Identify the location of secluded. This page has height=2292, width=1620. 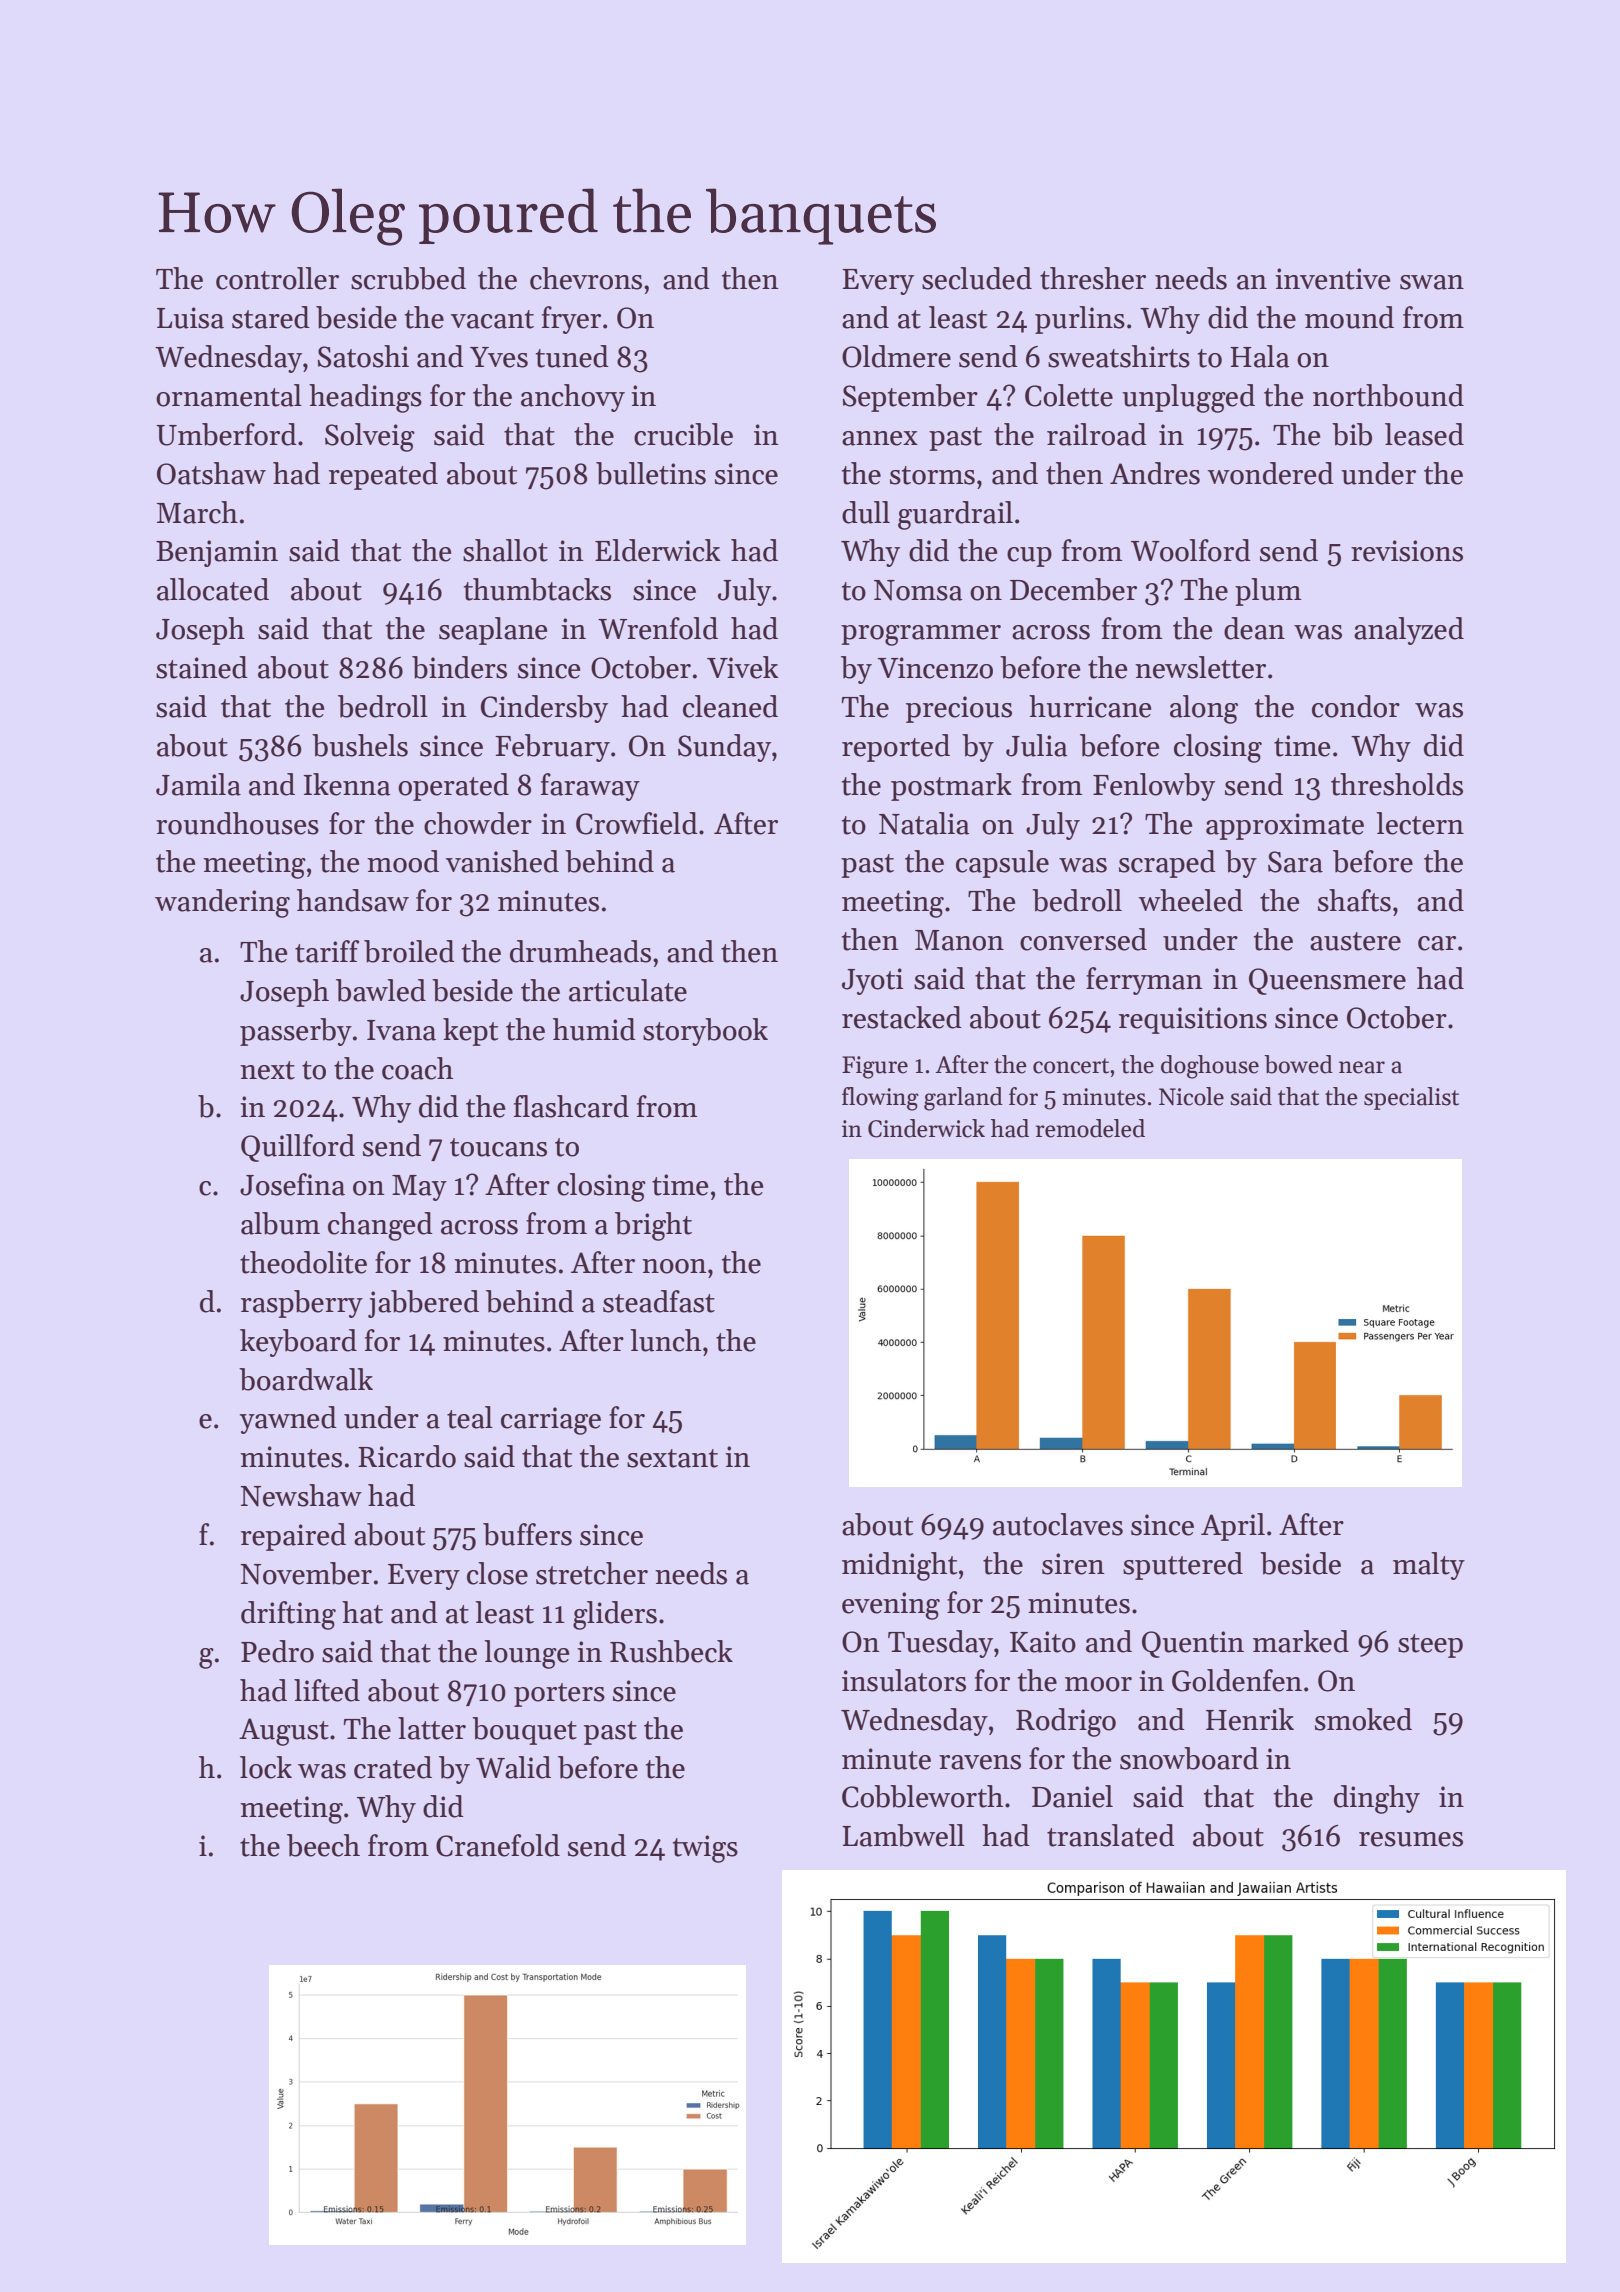
(977, 278).
